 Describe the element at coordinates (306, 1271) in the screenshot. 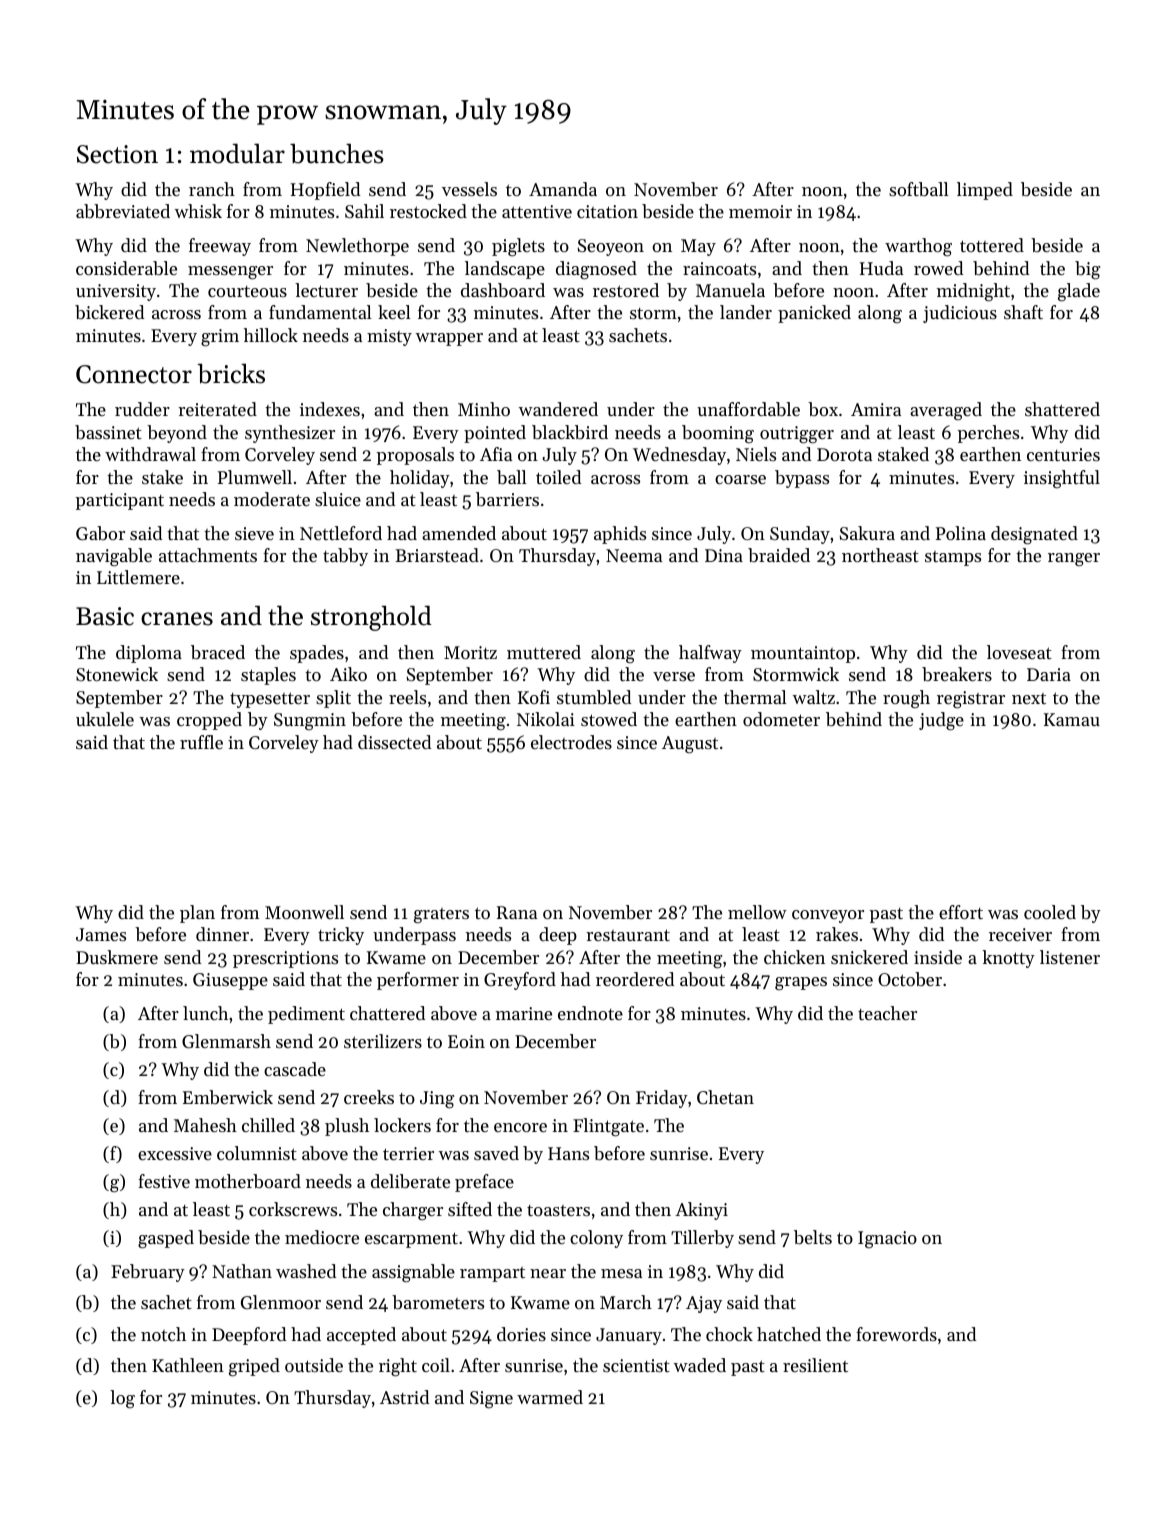

I see `washed` at that location.
